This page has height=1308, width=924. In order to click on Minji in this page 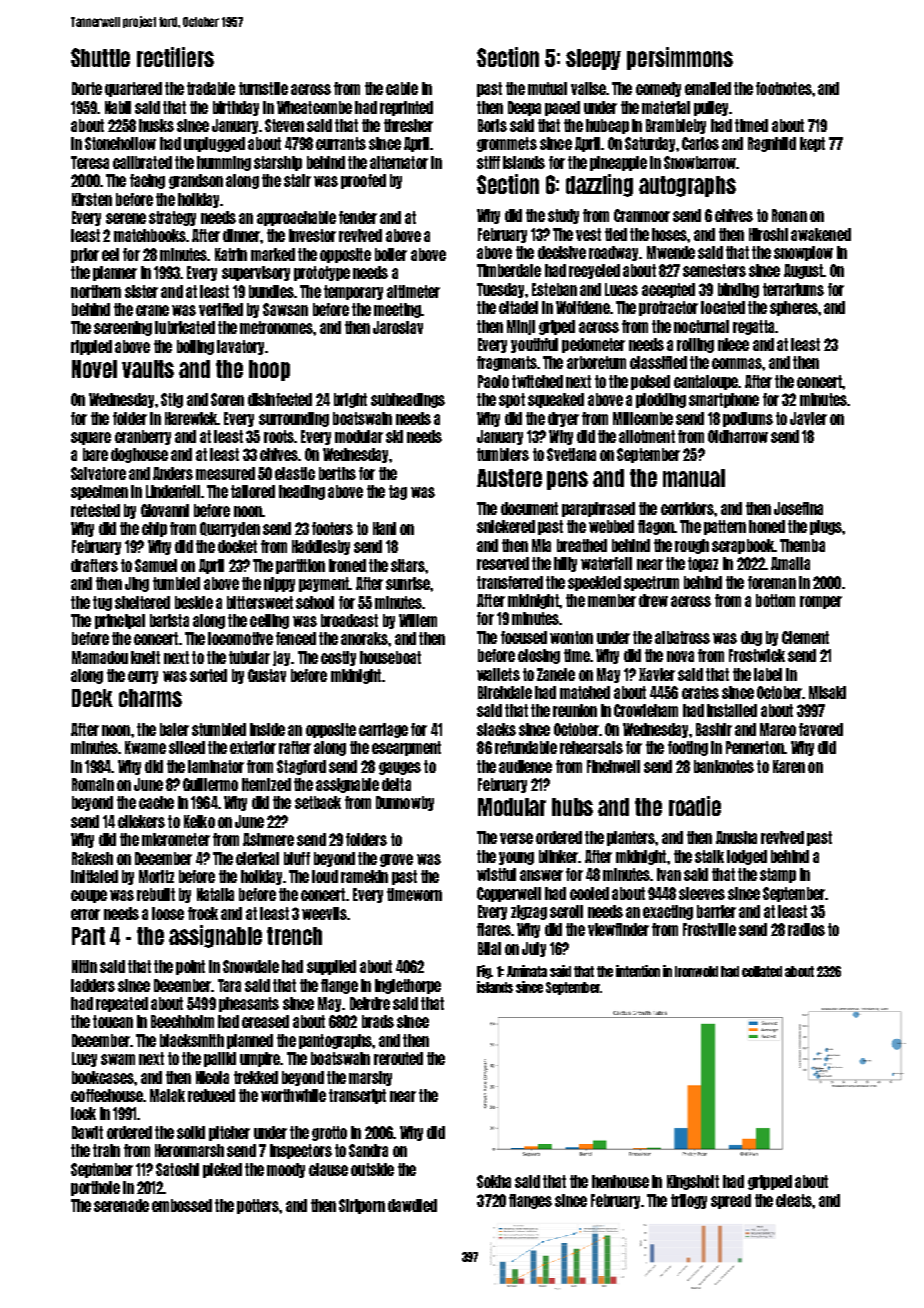, I will do `click(521, 327)`.
